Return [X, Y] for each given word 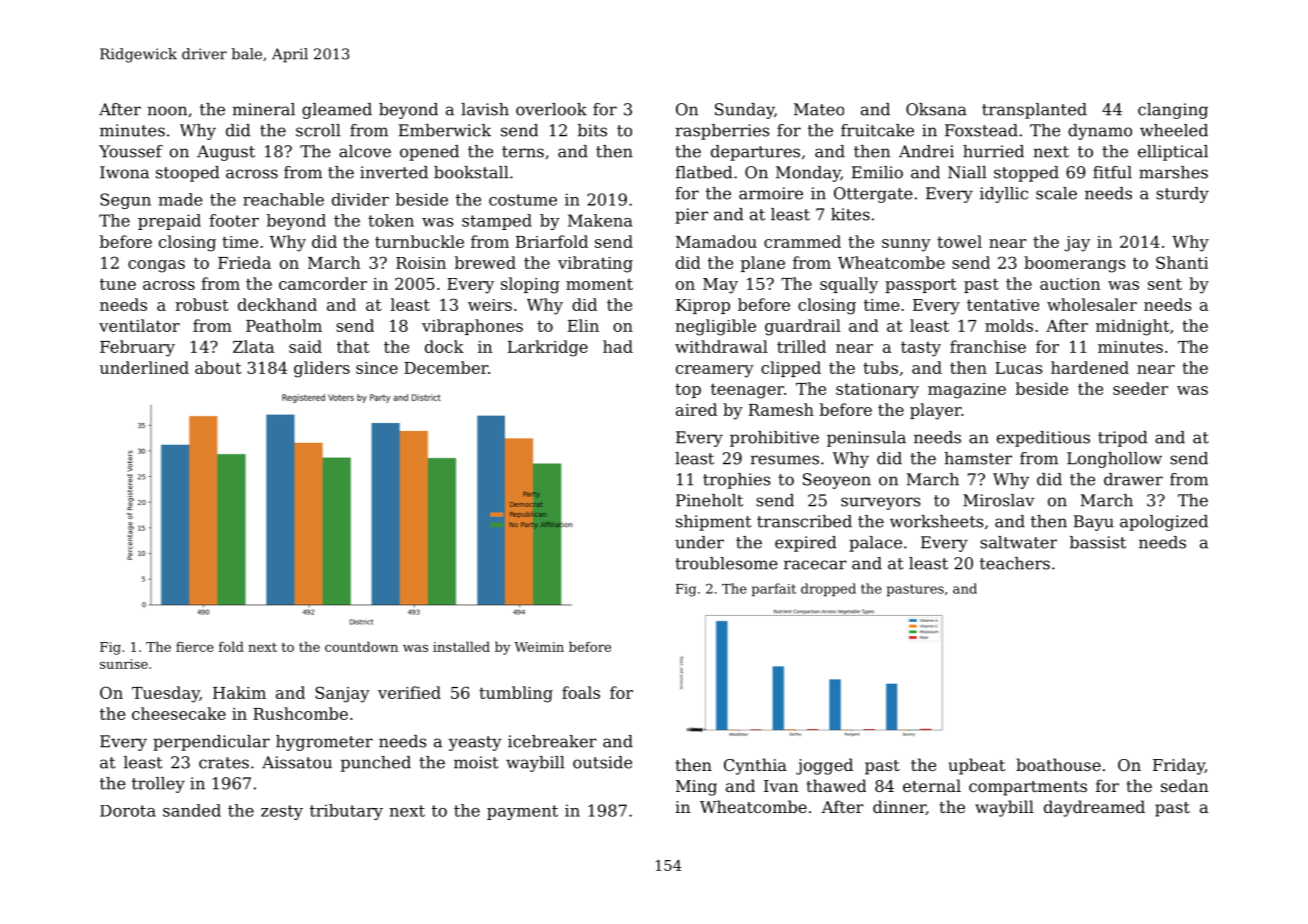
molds [1009, 325]
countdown [361, 646]
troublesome [726, 563]
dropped [828, 590]
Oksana [936, 109]
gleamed [337, 111]
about [218, 367]
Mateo [819, 109]
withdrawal [721, 346]
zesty [282, 812]
